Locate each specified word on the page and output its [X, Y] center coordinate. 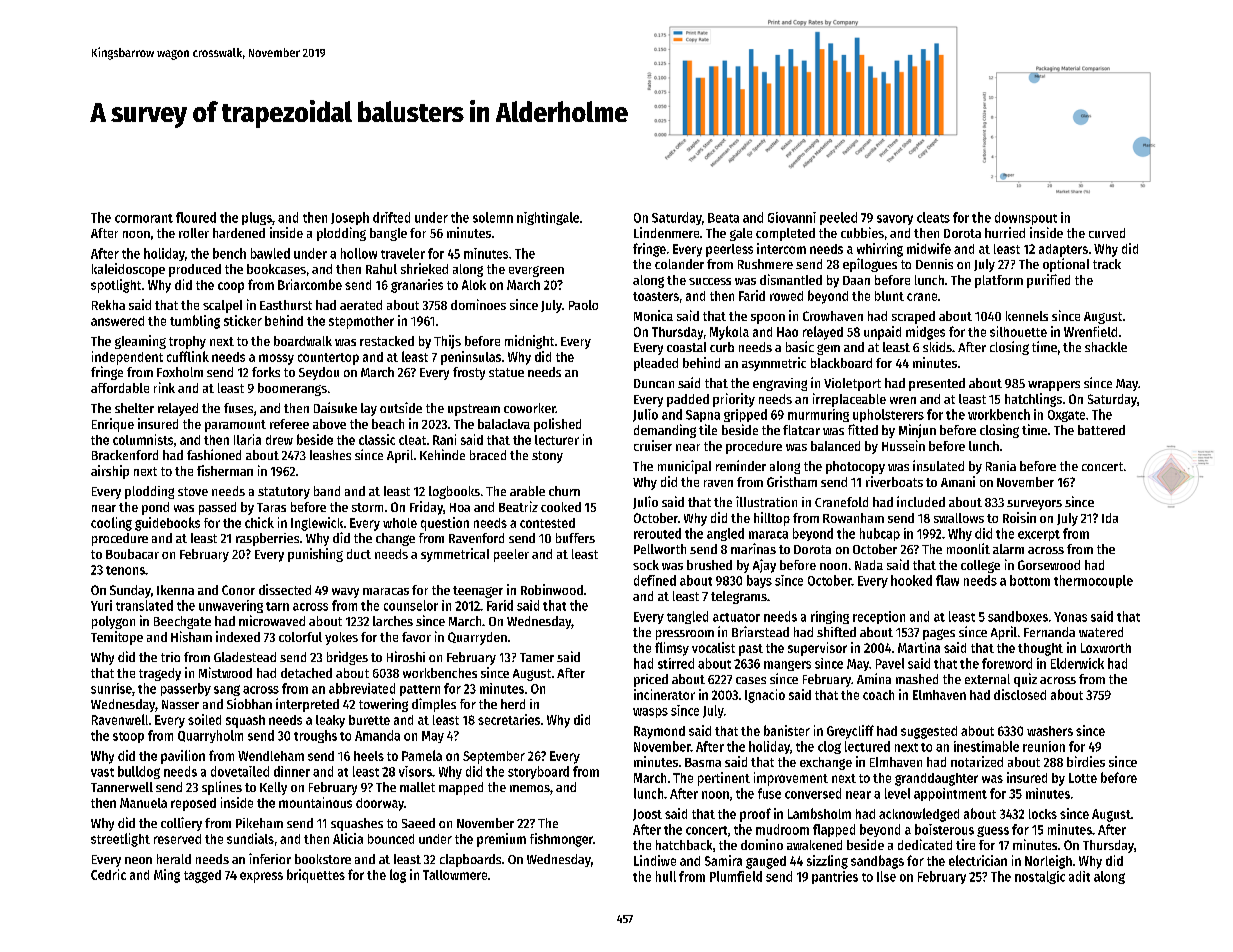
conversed [813, 793]
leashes [330, 455]
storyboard [538, 772]
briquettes [316, 876]
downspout [1026, 218]
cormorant [144, 218]
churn [564, 491]
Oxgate [1066, 416]
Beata [723, 218]
